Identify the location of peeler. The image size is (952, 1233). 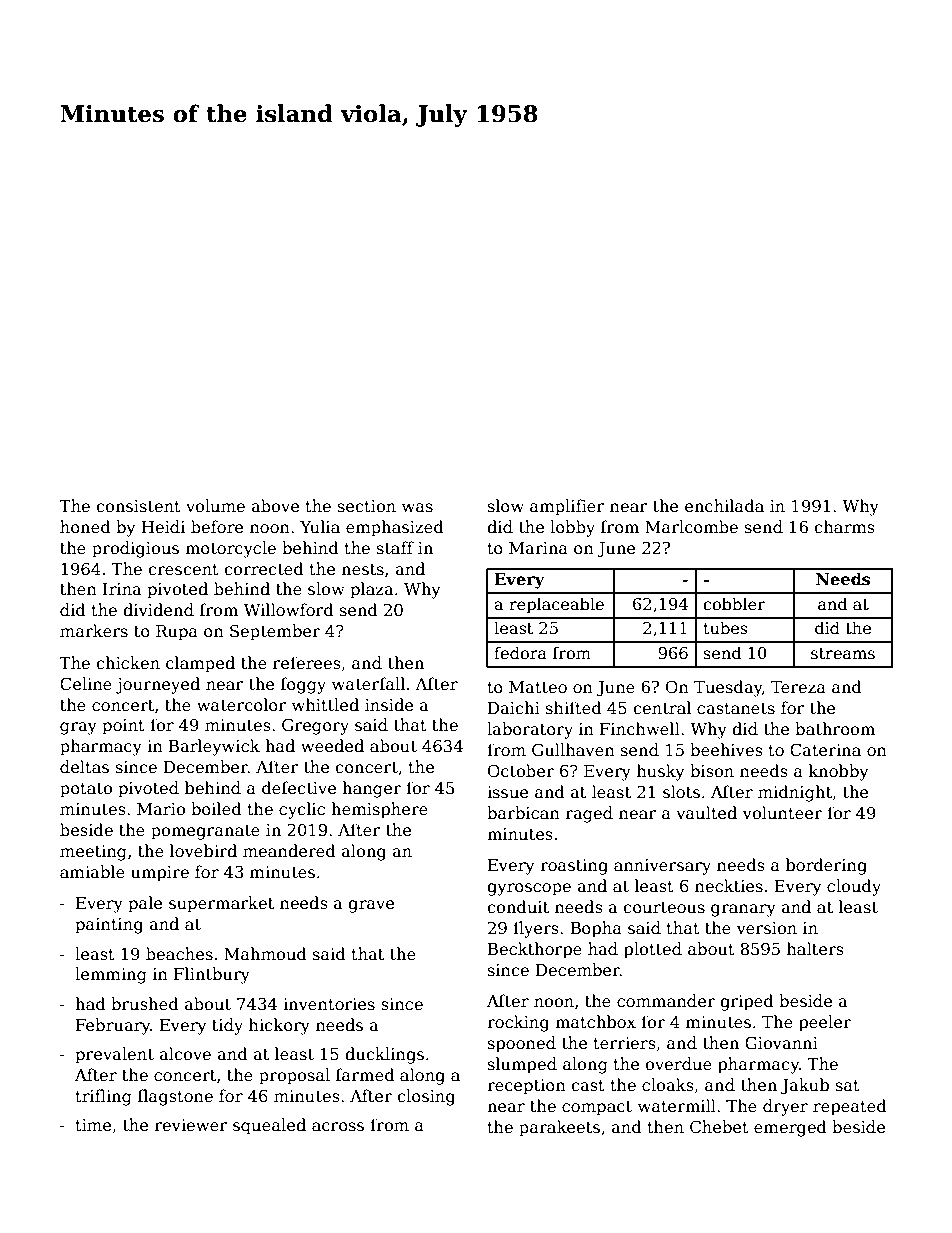
(825, 1023).
